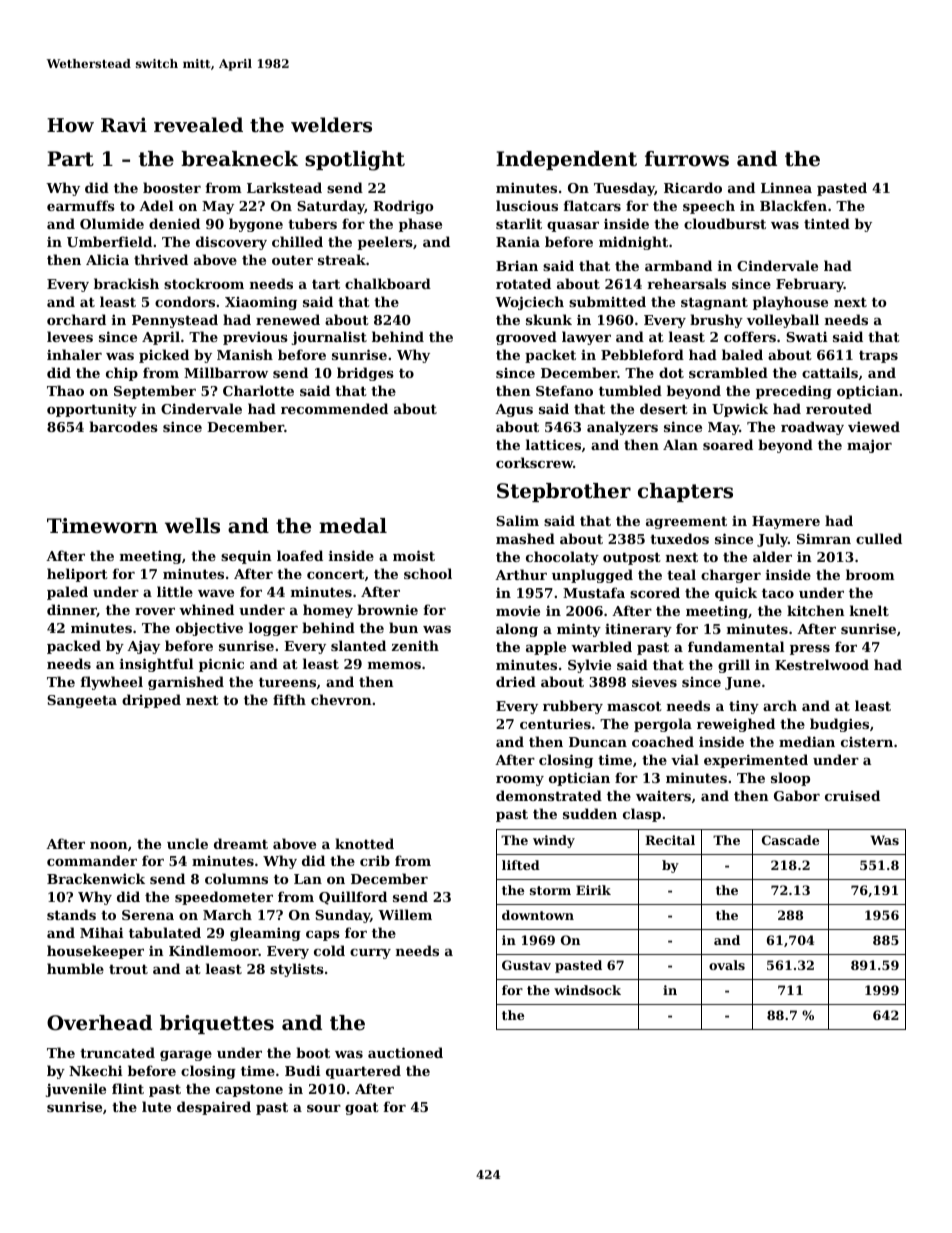 The image size is (952, 1233). I want to click on dripped, so click(151, 701).
